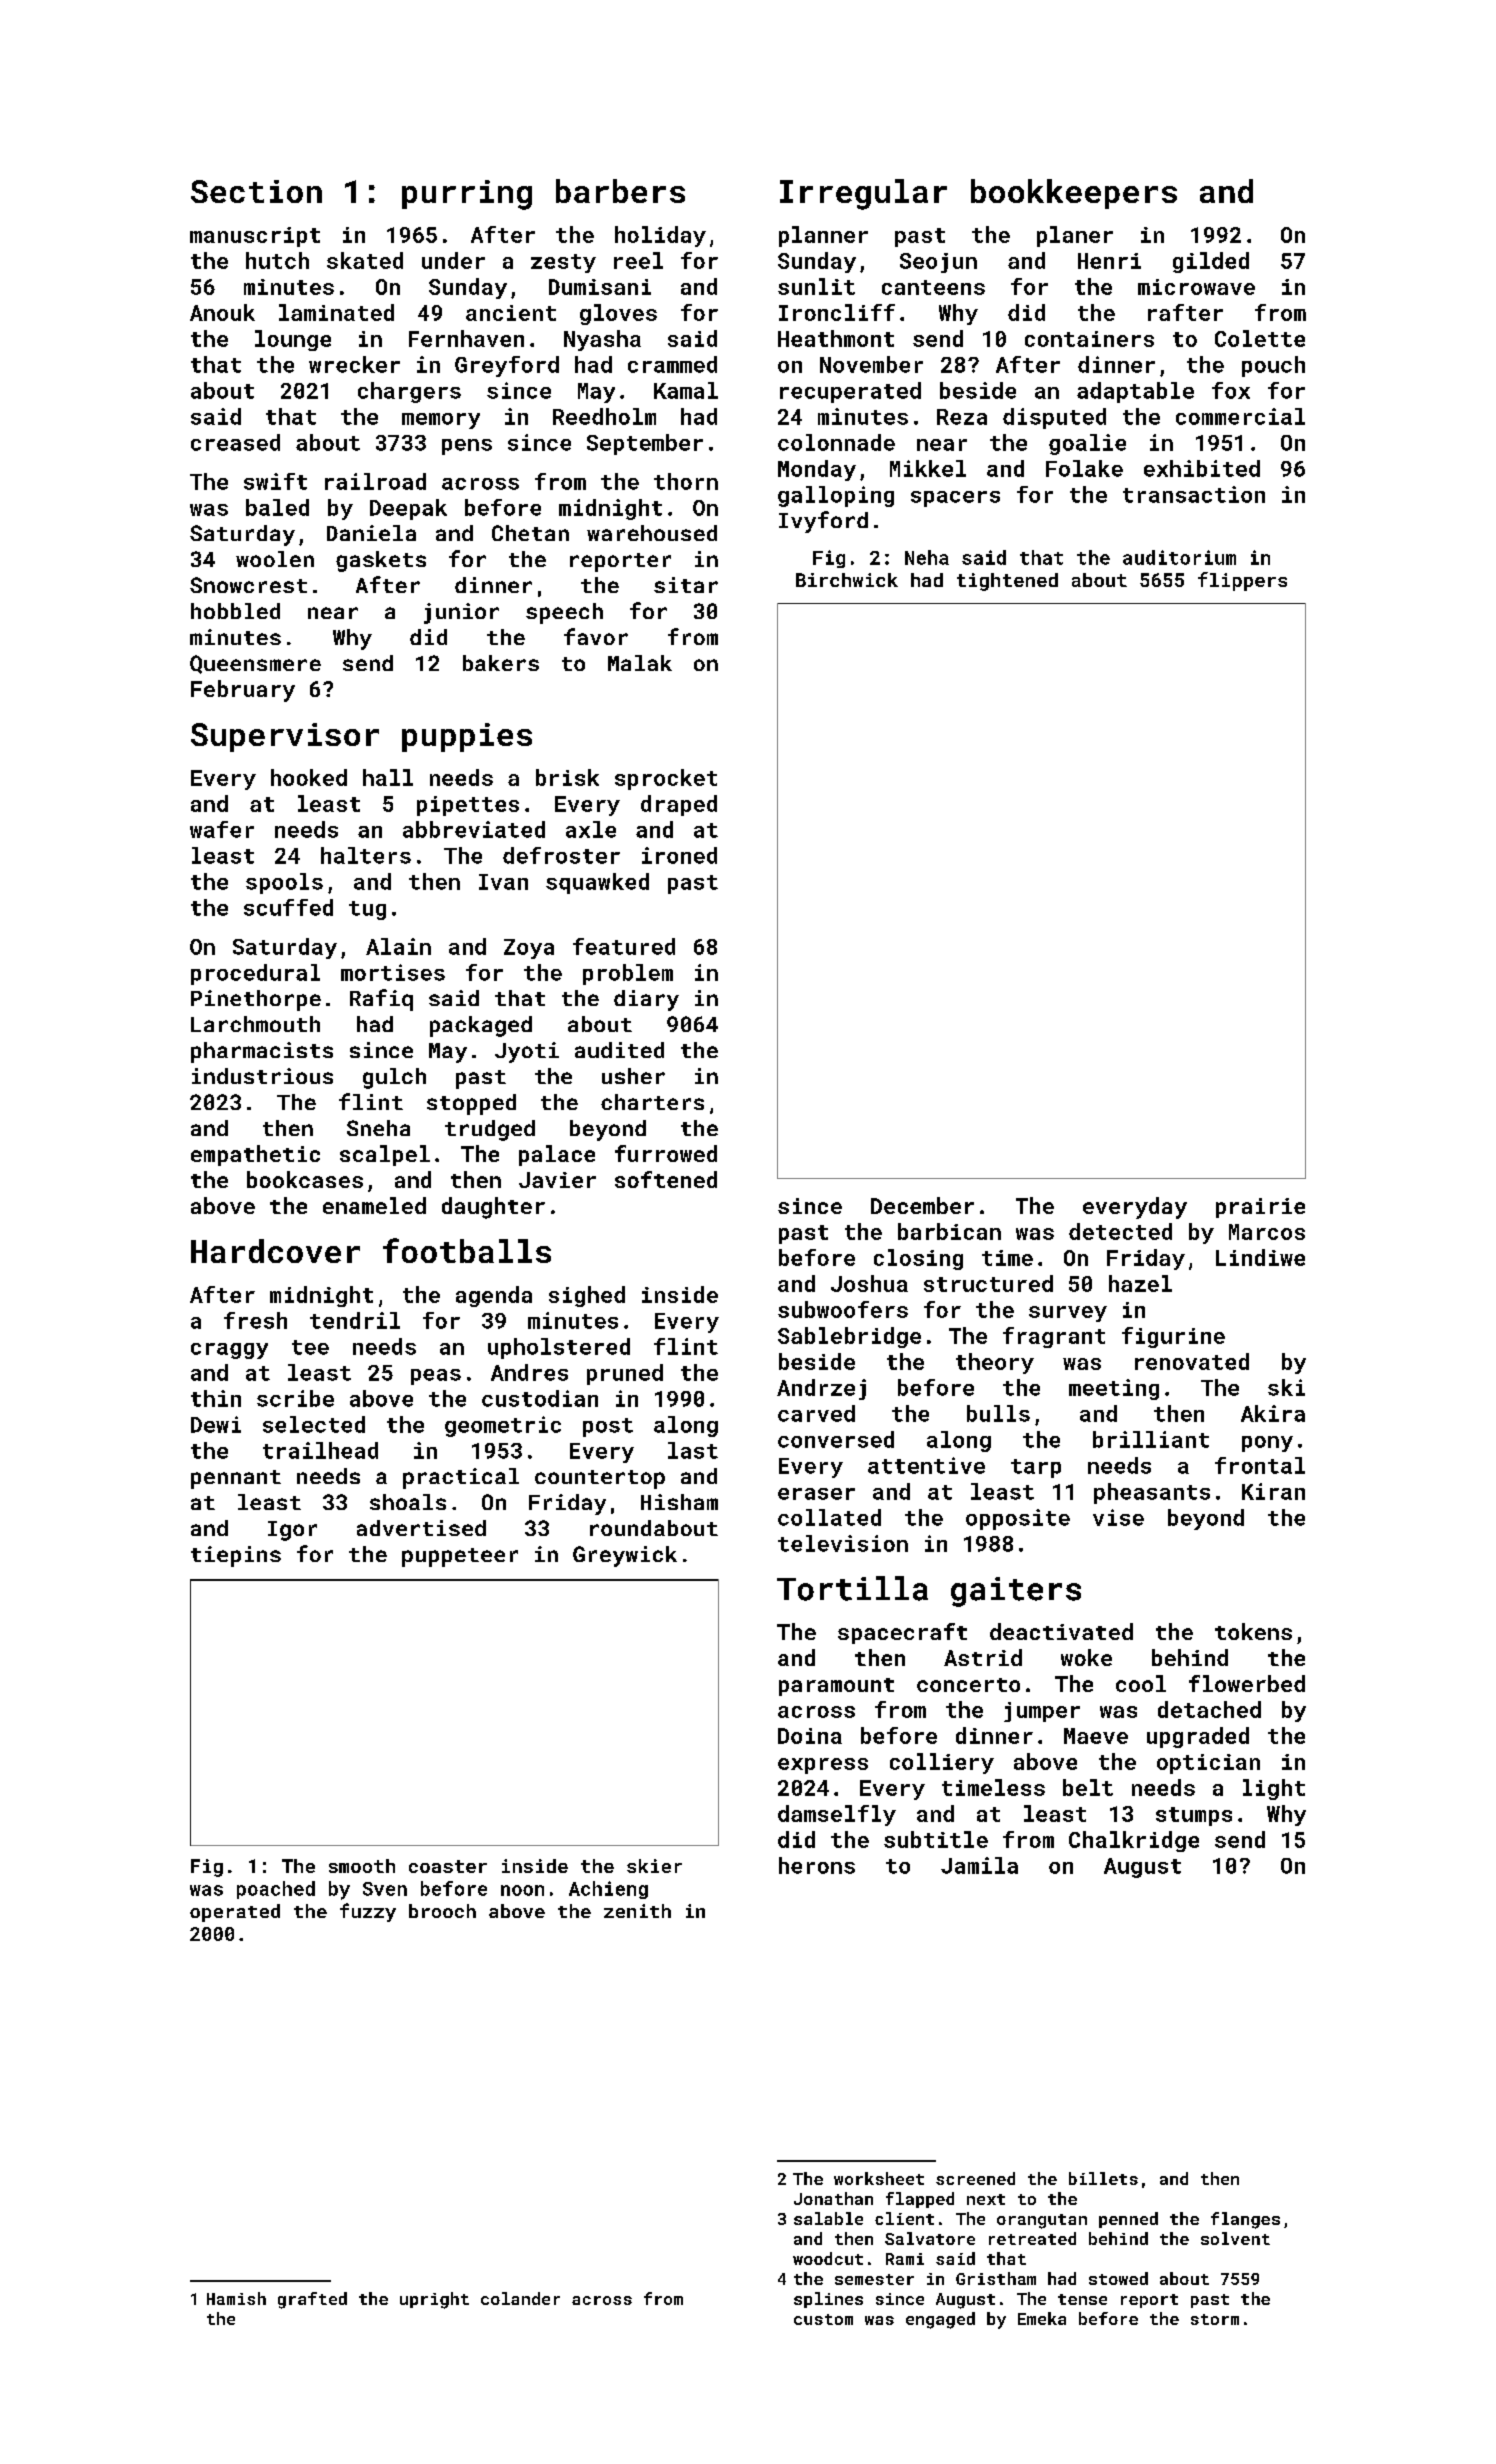  What do you see at coordinates (520, 2298) in the document?
I see `colander` at bounding box center [520, 2298].
